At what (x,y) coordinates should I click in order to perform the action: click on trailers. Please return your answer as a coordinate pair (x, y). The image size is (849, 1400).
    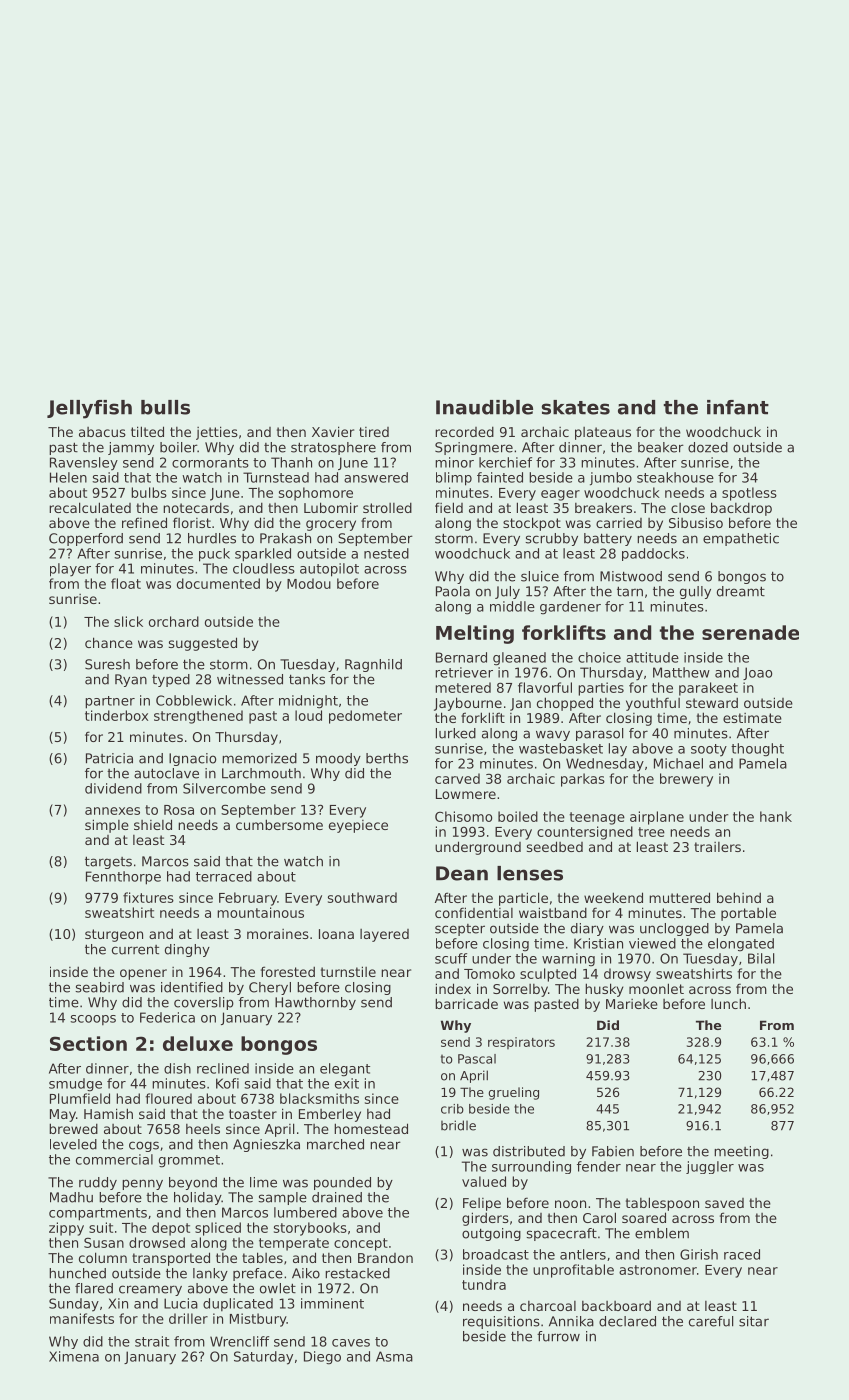
    Looking at the image, I should click on (717, 847).
